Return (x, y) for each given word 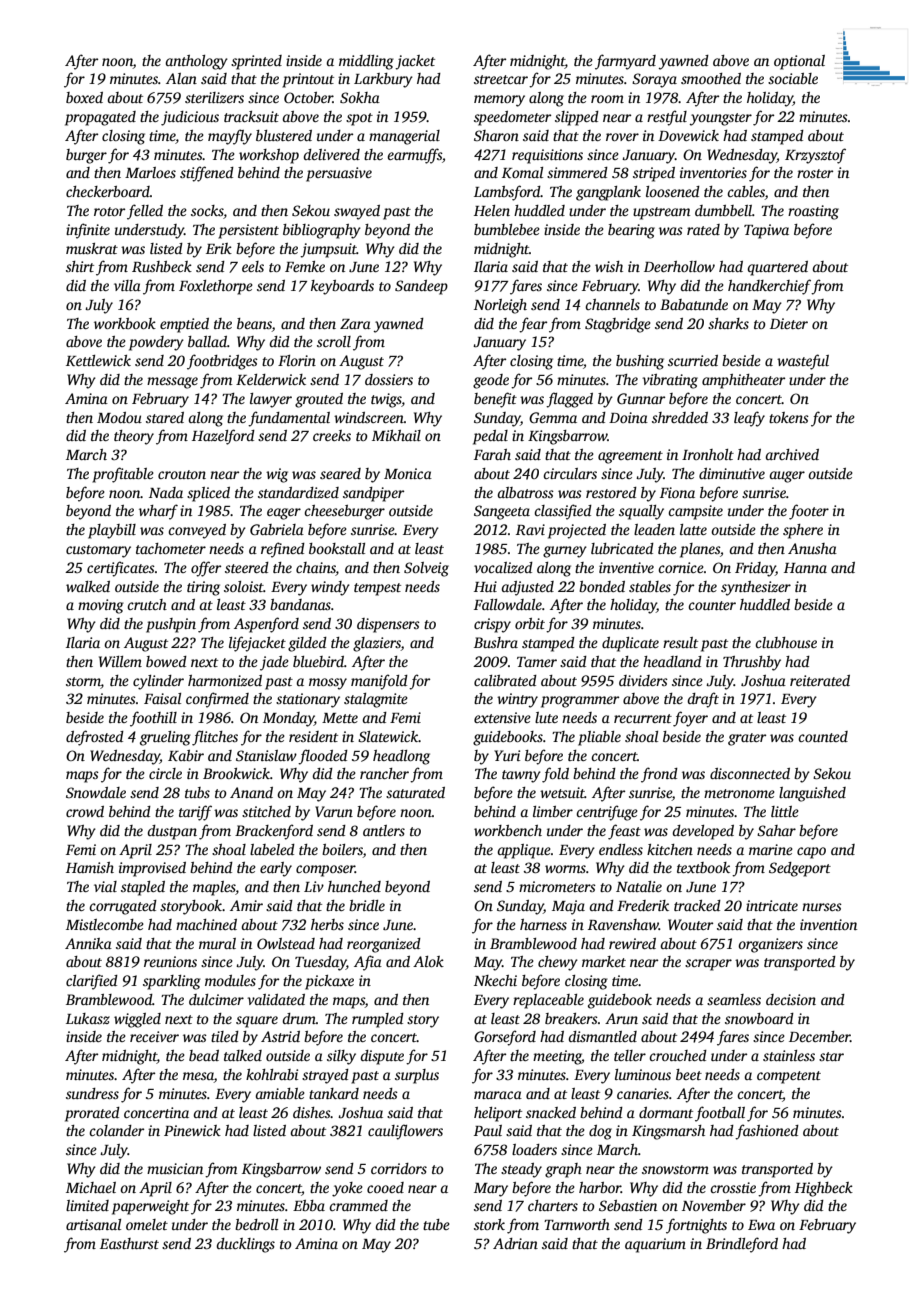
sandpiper (373, 494)
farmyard (625, 62)
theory (134, 437)
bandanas (300, 604)
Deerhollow (679, 266)
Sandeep (421, 287)
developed (703, 832)
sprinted (256, 62)
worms (565, 869)
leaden (654, 529)
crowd (85, 811)
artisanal (93, 1224)
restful (667, 118)
